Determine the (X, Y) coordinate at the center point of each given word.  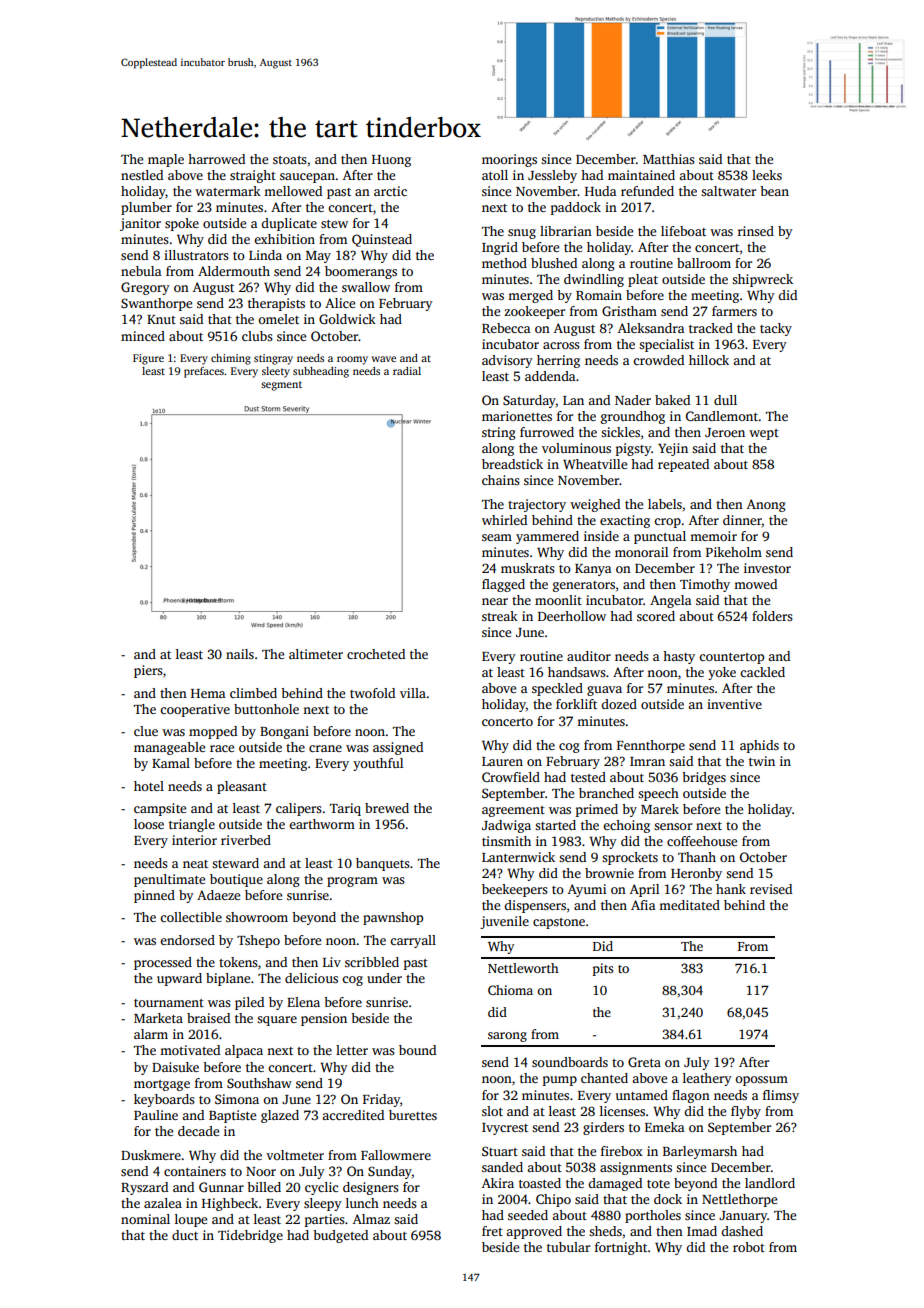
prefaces (204, 372)
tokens (238, 962)
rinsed (756, 231)
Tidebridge (250, 1236)
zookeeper (534, 312)
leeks (767, 175)
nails (240, 654)
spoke (182, 224)
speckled (557, 689)
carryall (413, 941)
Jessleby (552, 176)
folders (772, 616)
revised (771, 889)
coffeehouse (702, 841)
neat (195, 864)
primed (597, 810)
